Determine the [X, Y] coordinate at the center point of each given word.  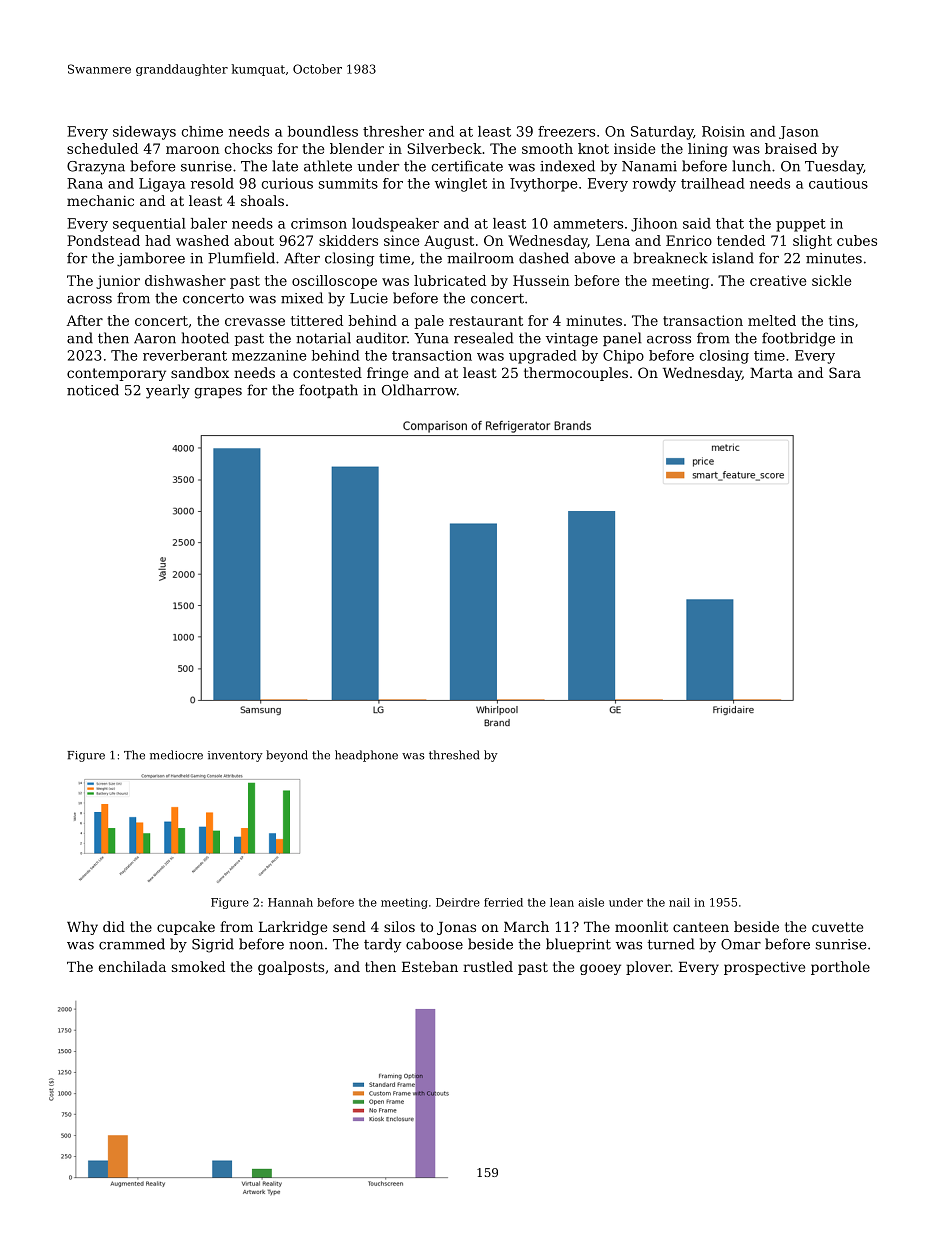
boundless [323, 131]
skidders [348, 240]
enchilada [132, 966]
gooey [600, 969]
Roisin [723, 131]
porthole [840, 968]
